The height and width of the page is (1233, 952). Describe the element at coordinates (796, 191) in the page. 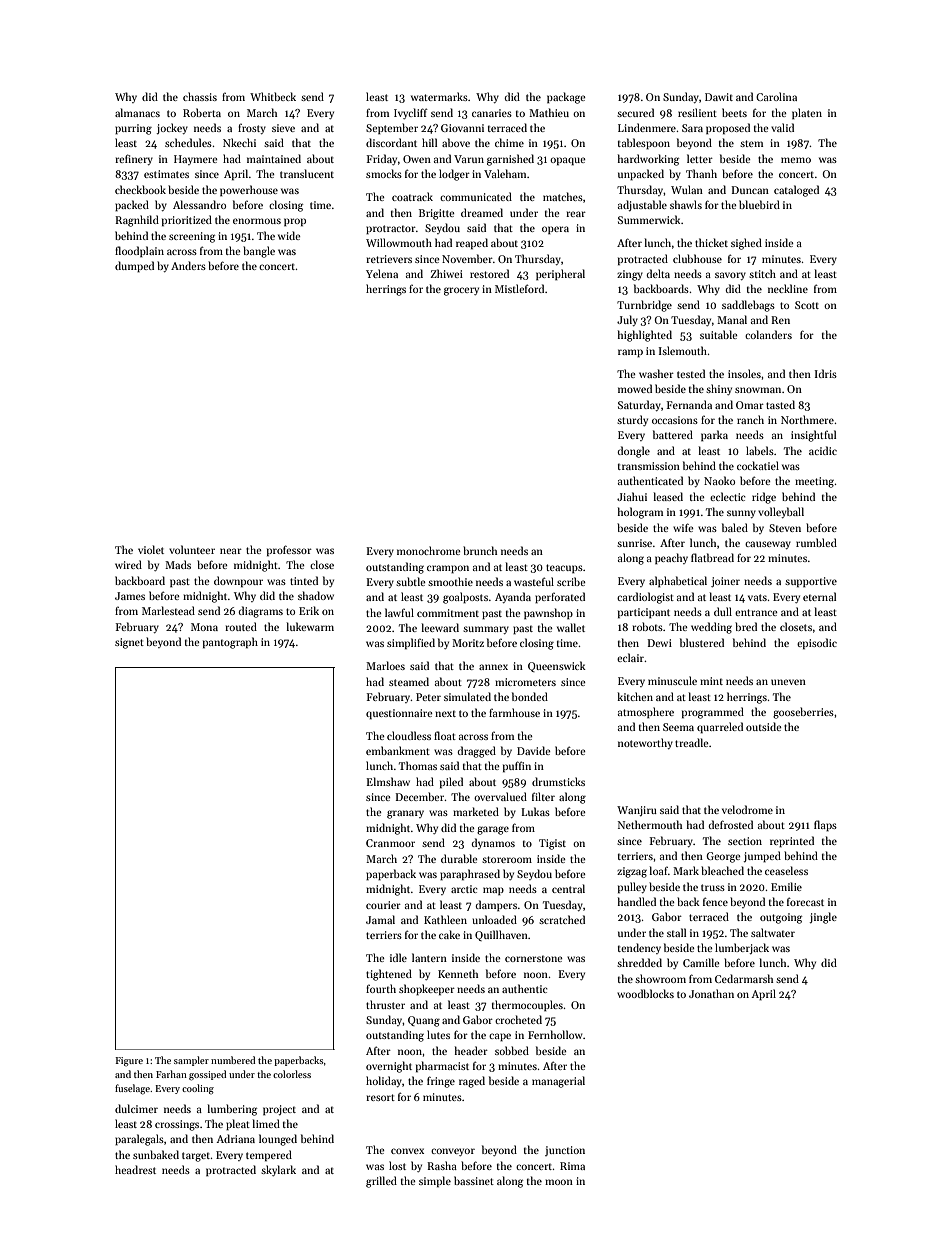

I see `cataloged` at that location.
